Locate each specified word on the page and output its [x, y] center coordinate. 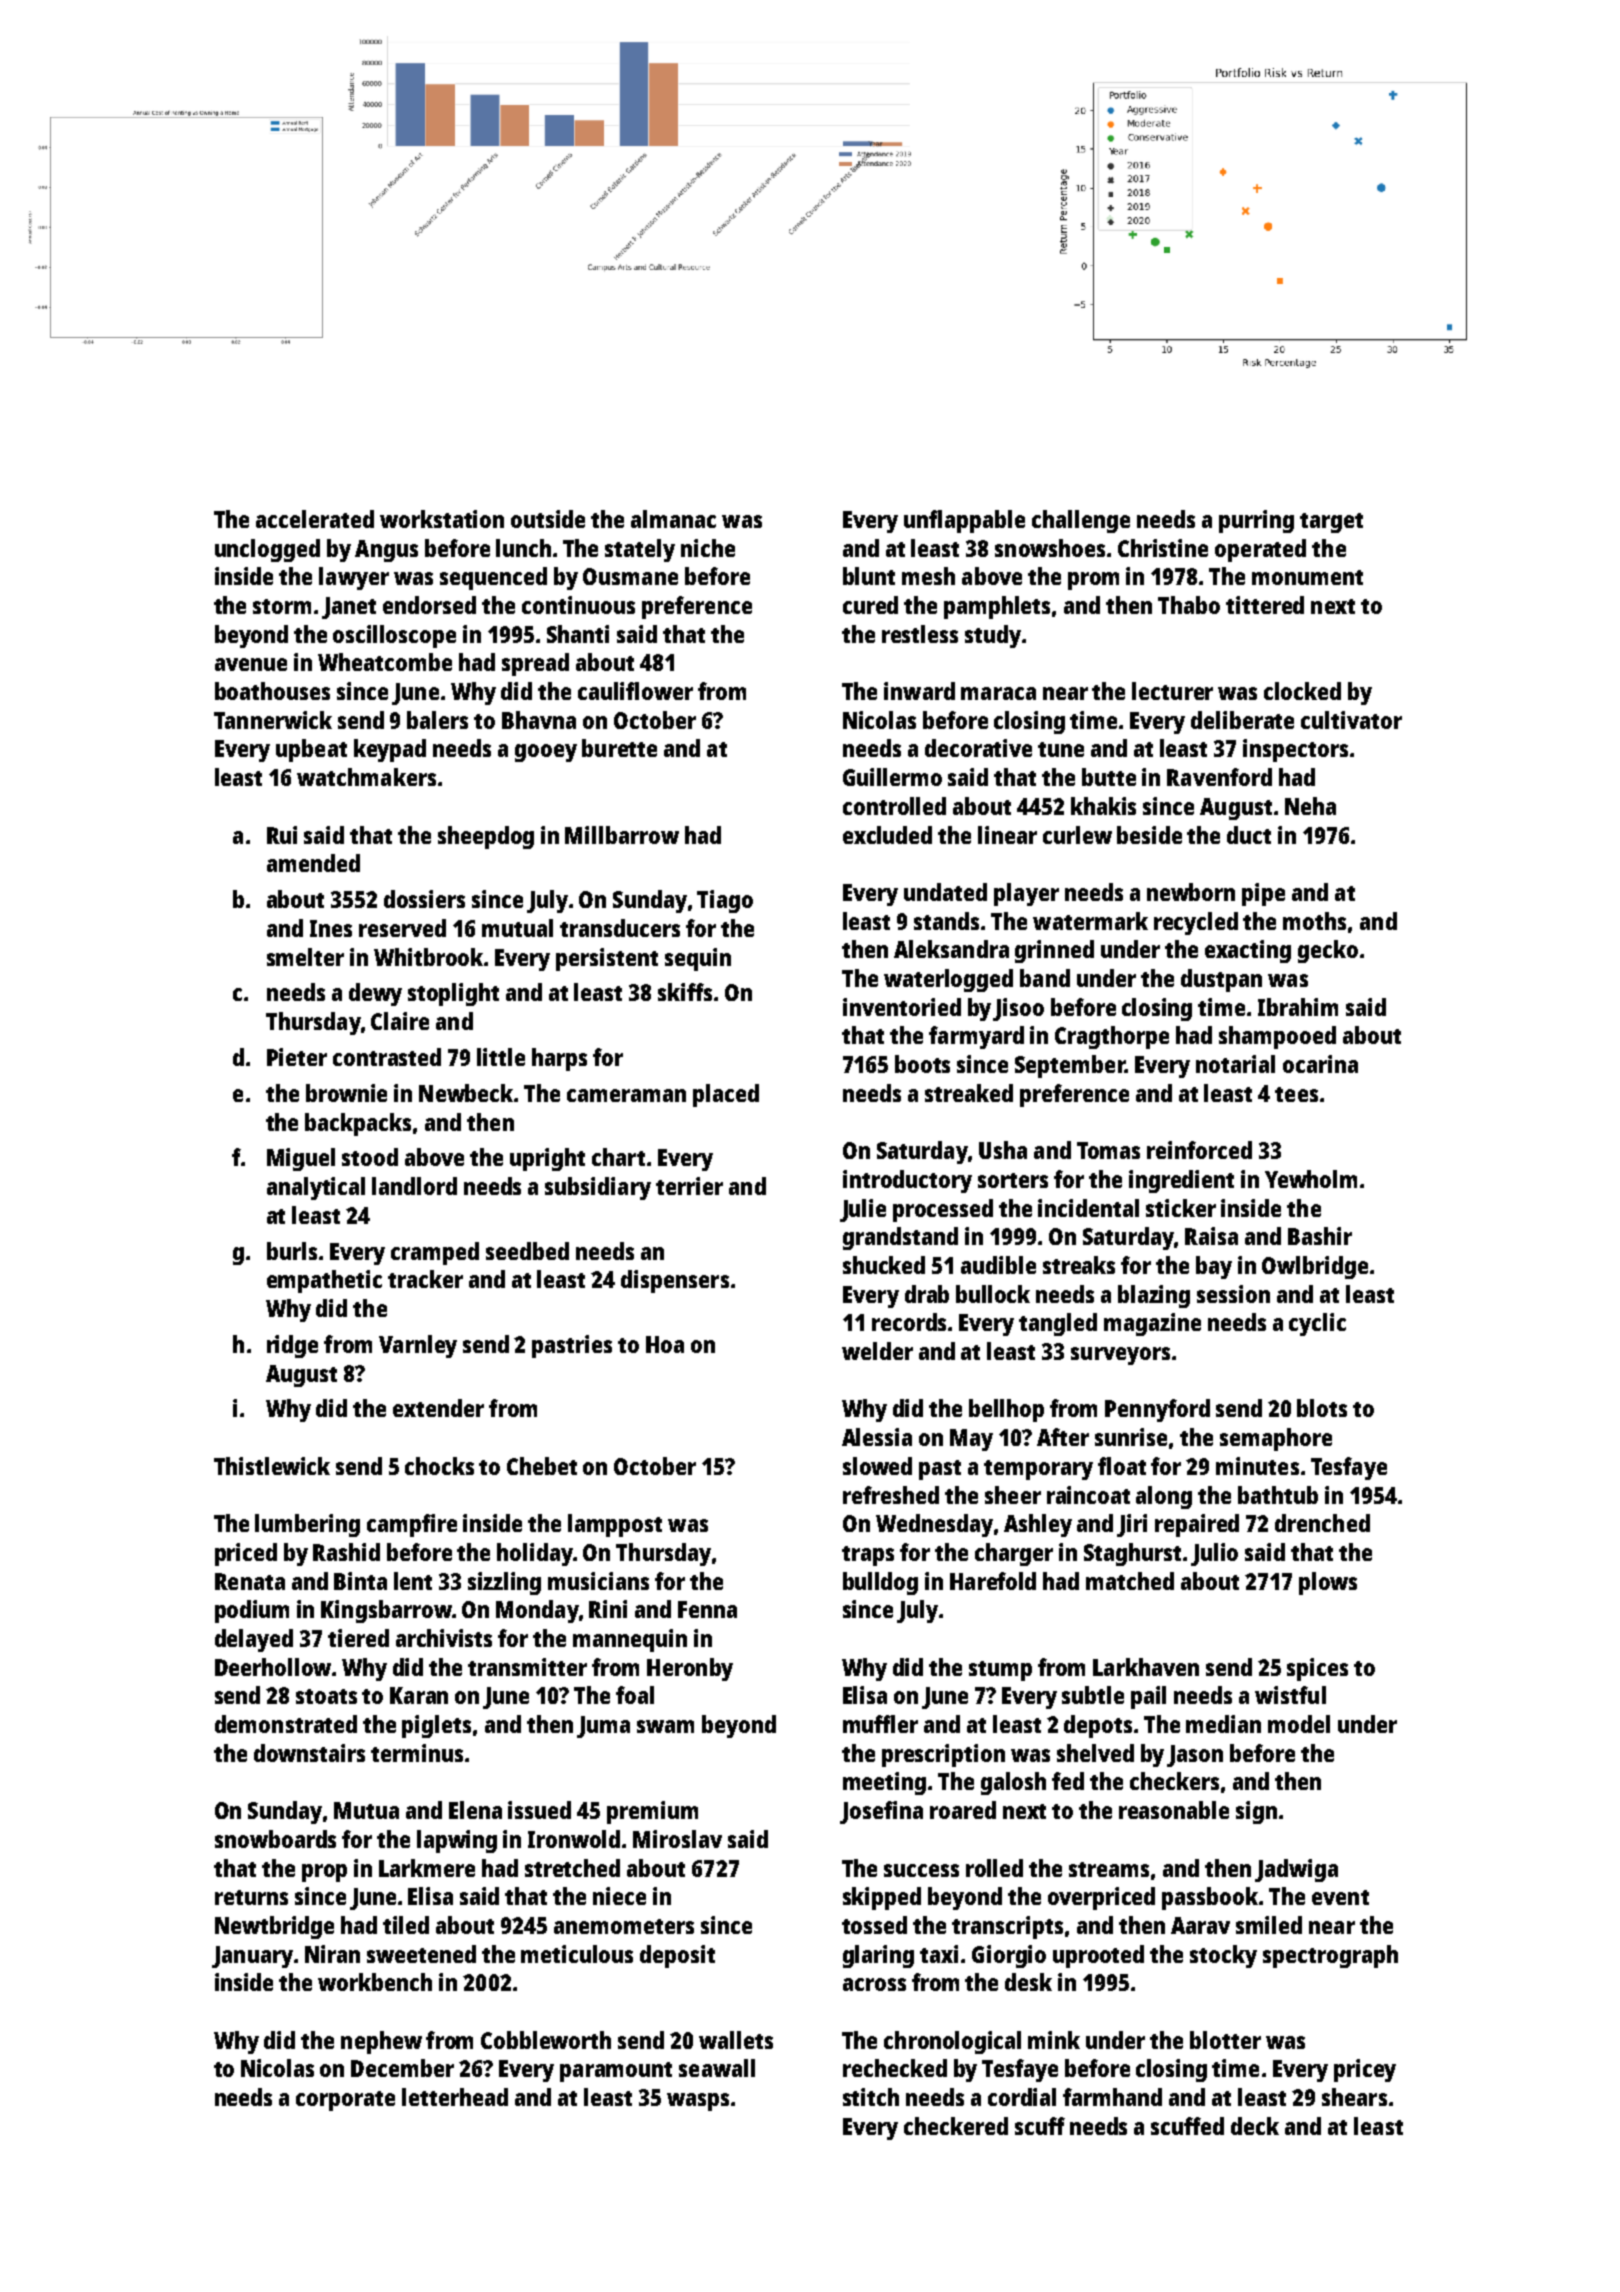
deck [1255, 2126]
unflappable [964, 521]
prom [1093, 581]
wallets [736, 2040]
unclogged [267, 550]
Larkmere [427, 1868]
